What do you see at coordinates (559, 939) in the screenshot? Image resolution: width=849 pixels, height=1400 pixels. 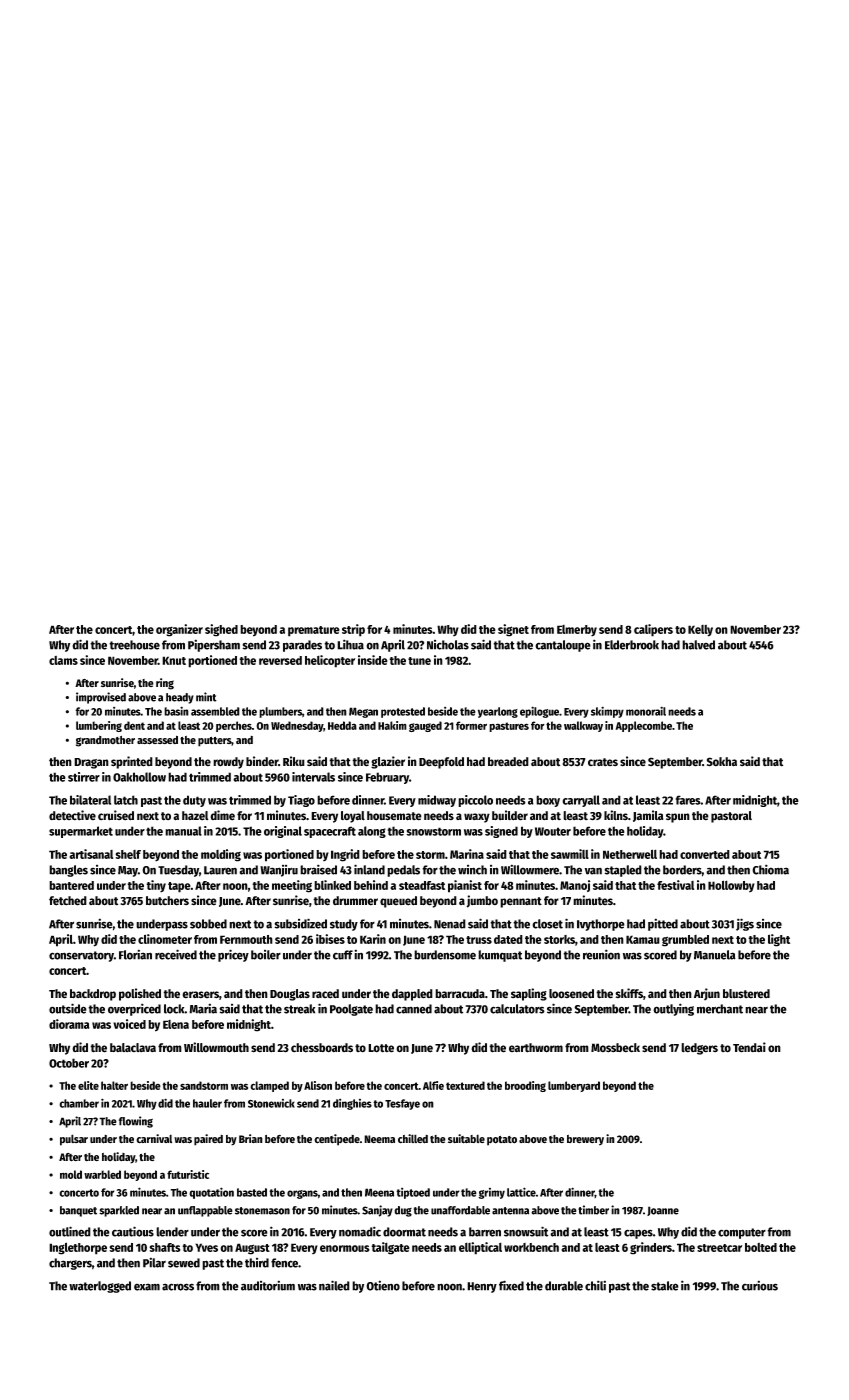 I see `storks` at bounding box center [559, 939].
